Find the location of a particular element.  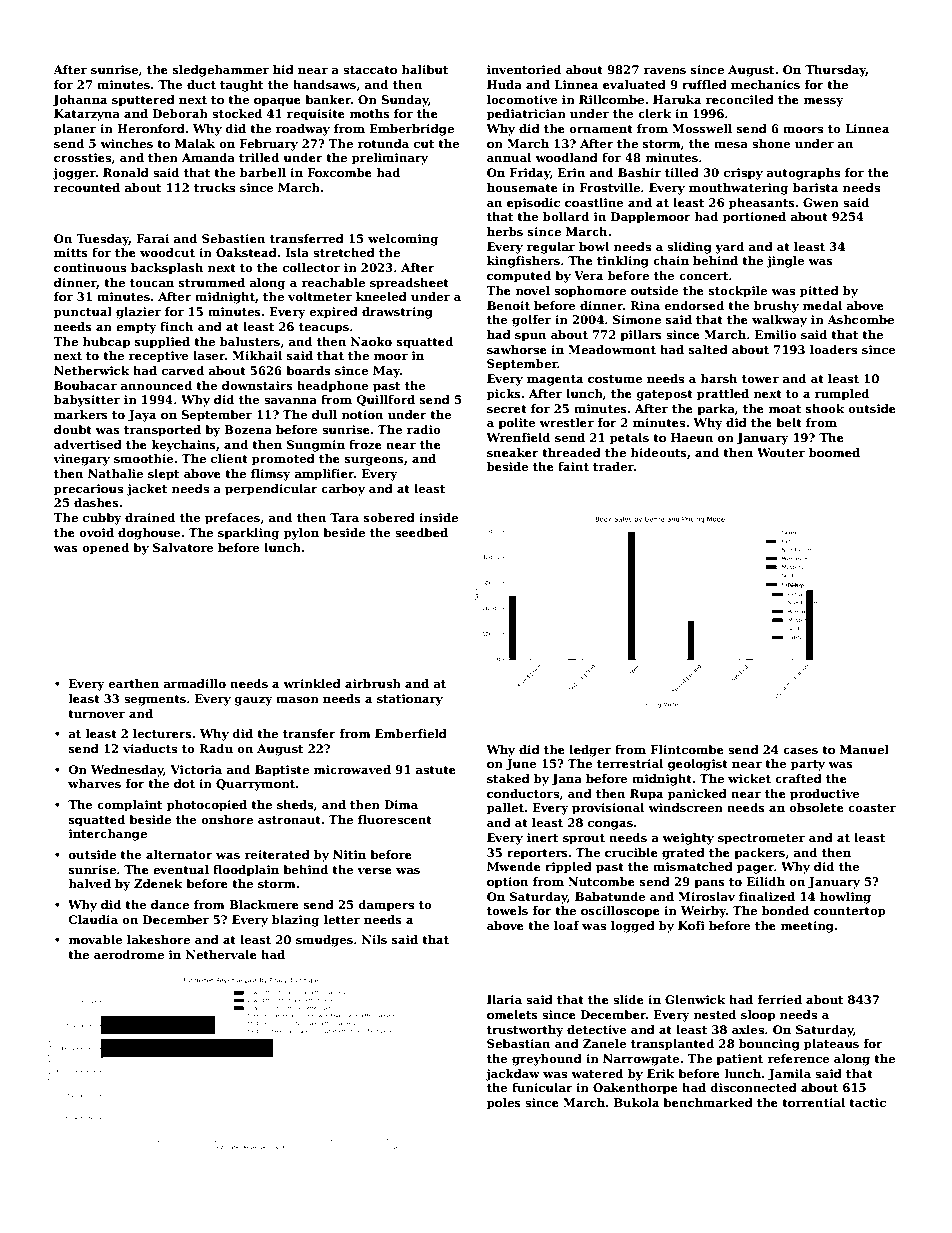

sledgehammer is located at coordinates (221, 71).
